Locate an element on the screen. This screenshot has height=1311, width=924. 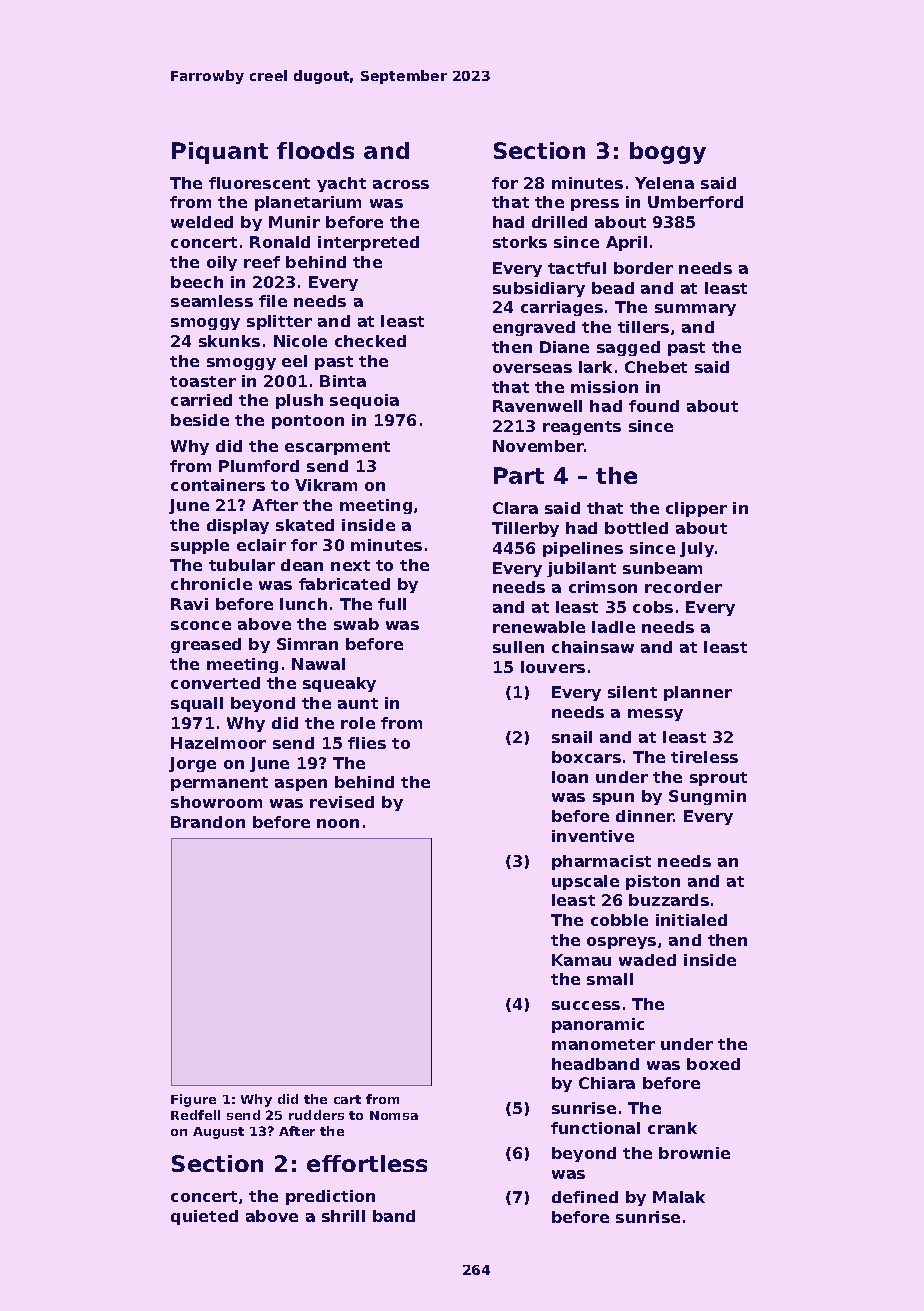
across is located at coordinates (401, 184).
